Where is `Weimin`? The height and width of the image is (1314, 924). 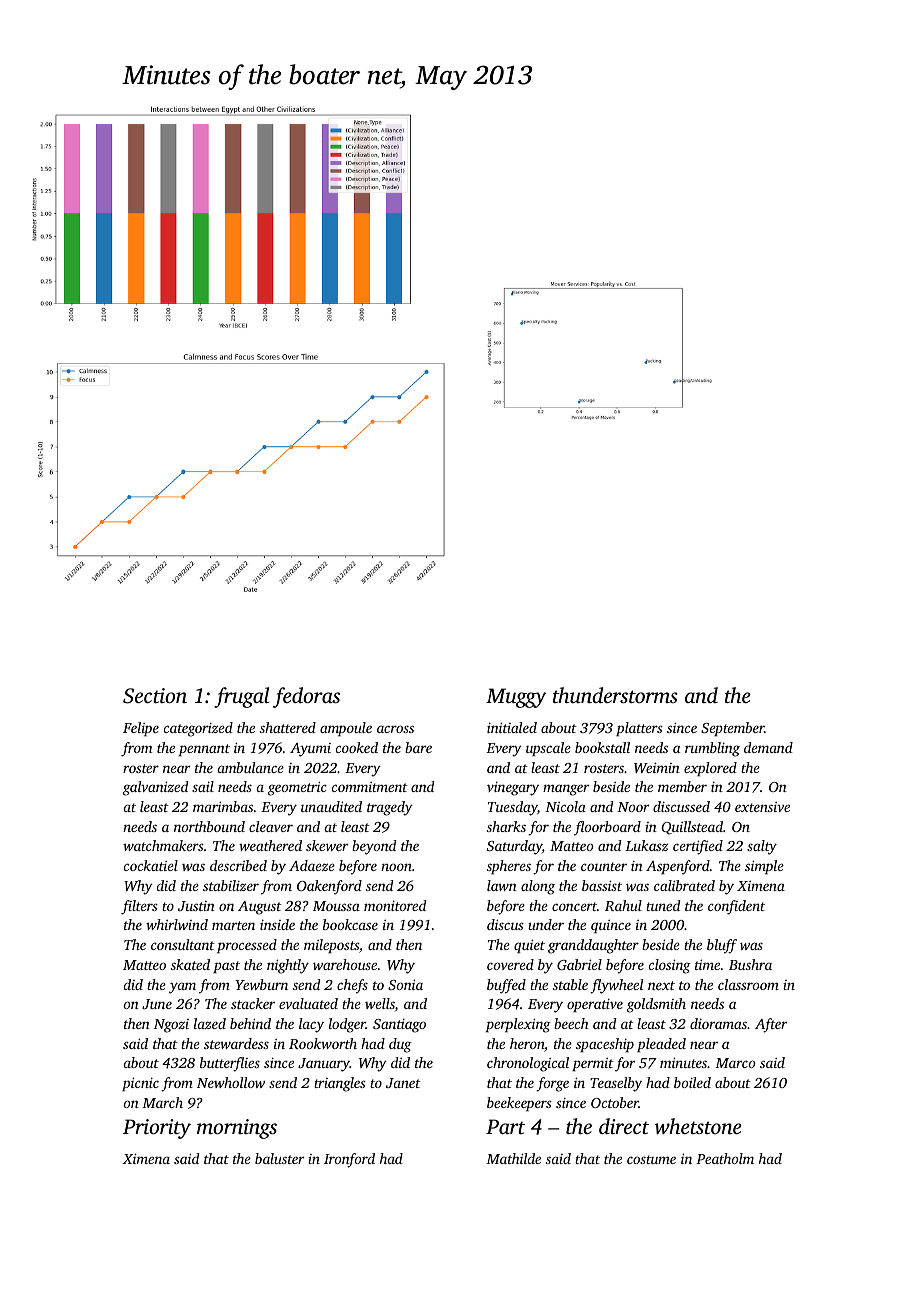 Weimin is located at coordinates (657, 767).
